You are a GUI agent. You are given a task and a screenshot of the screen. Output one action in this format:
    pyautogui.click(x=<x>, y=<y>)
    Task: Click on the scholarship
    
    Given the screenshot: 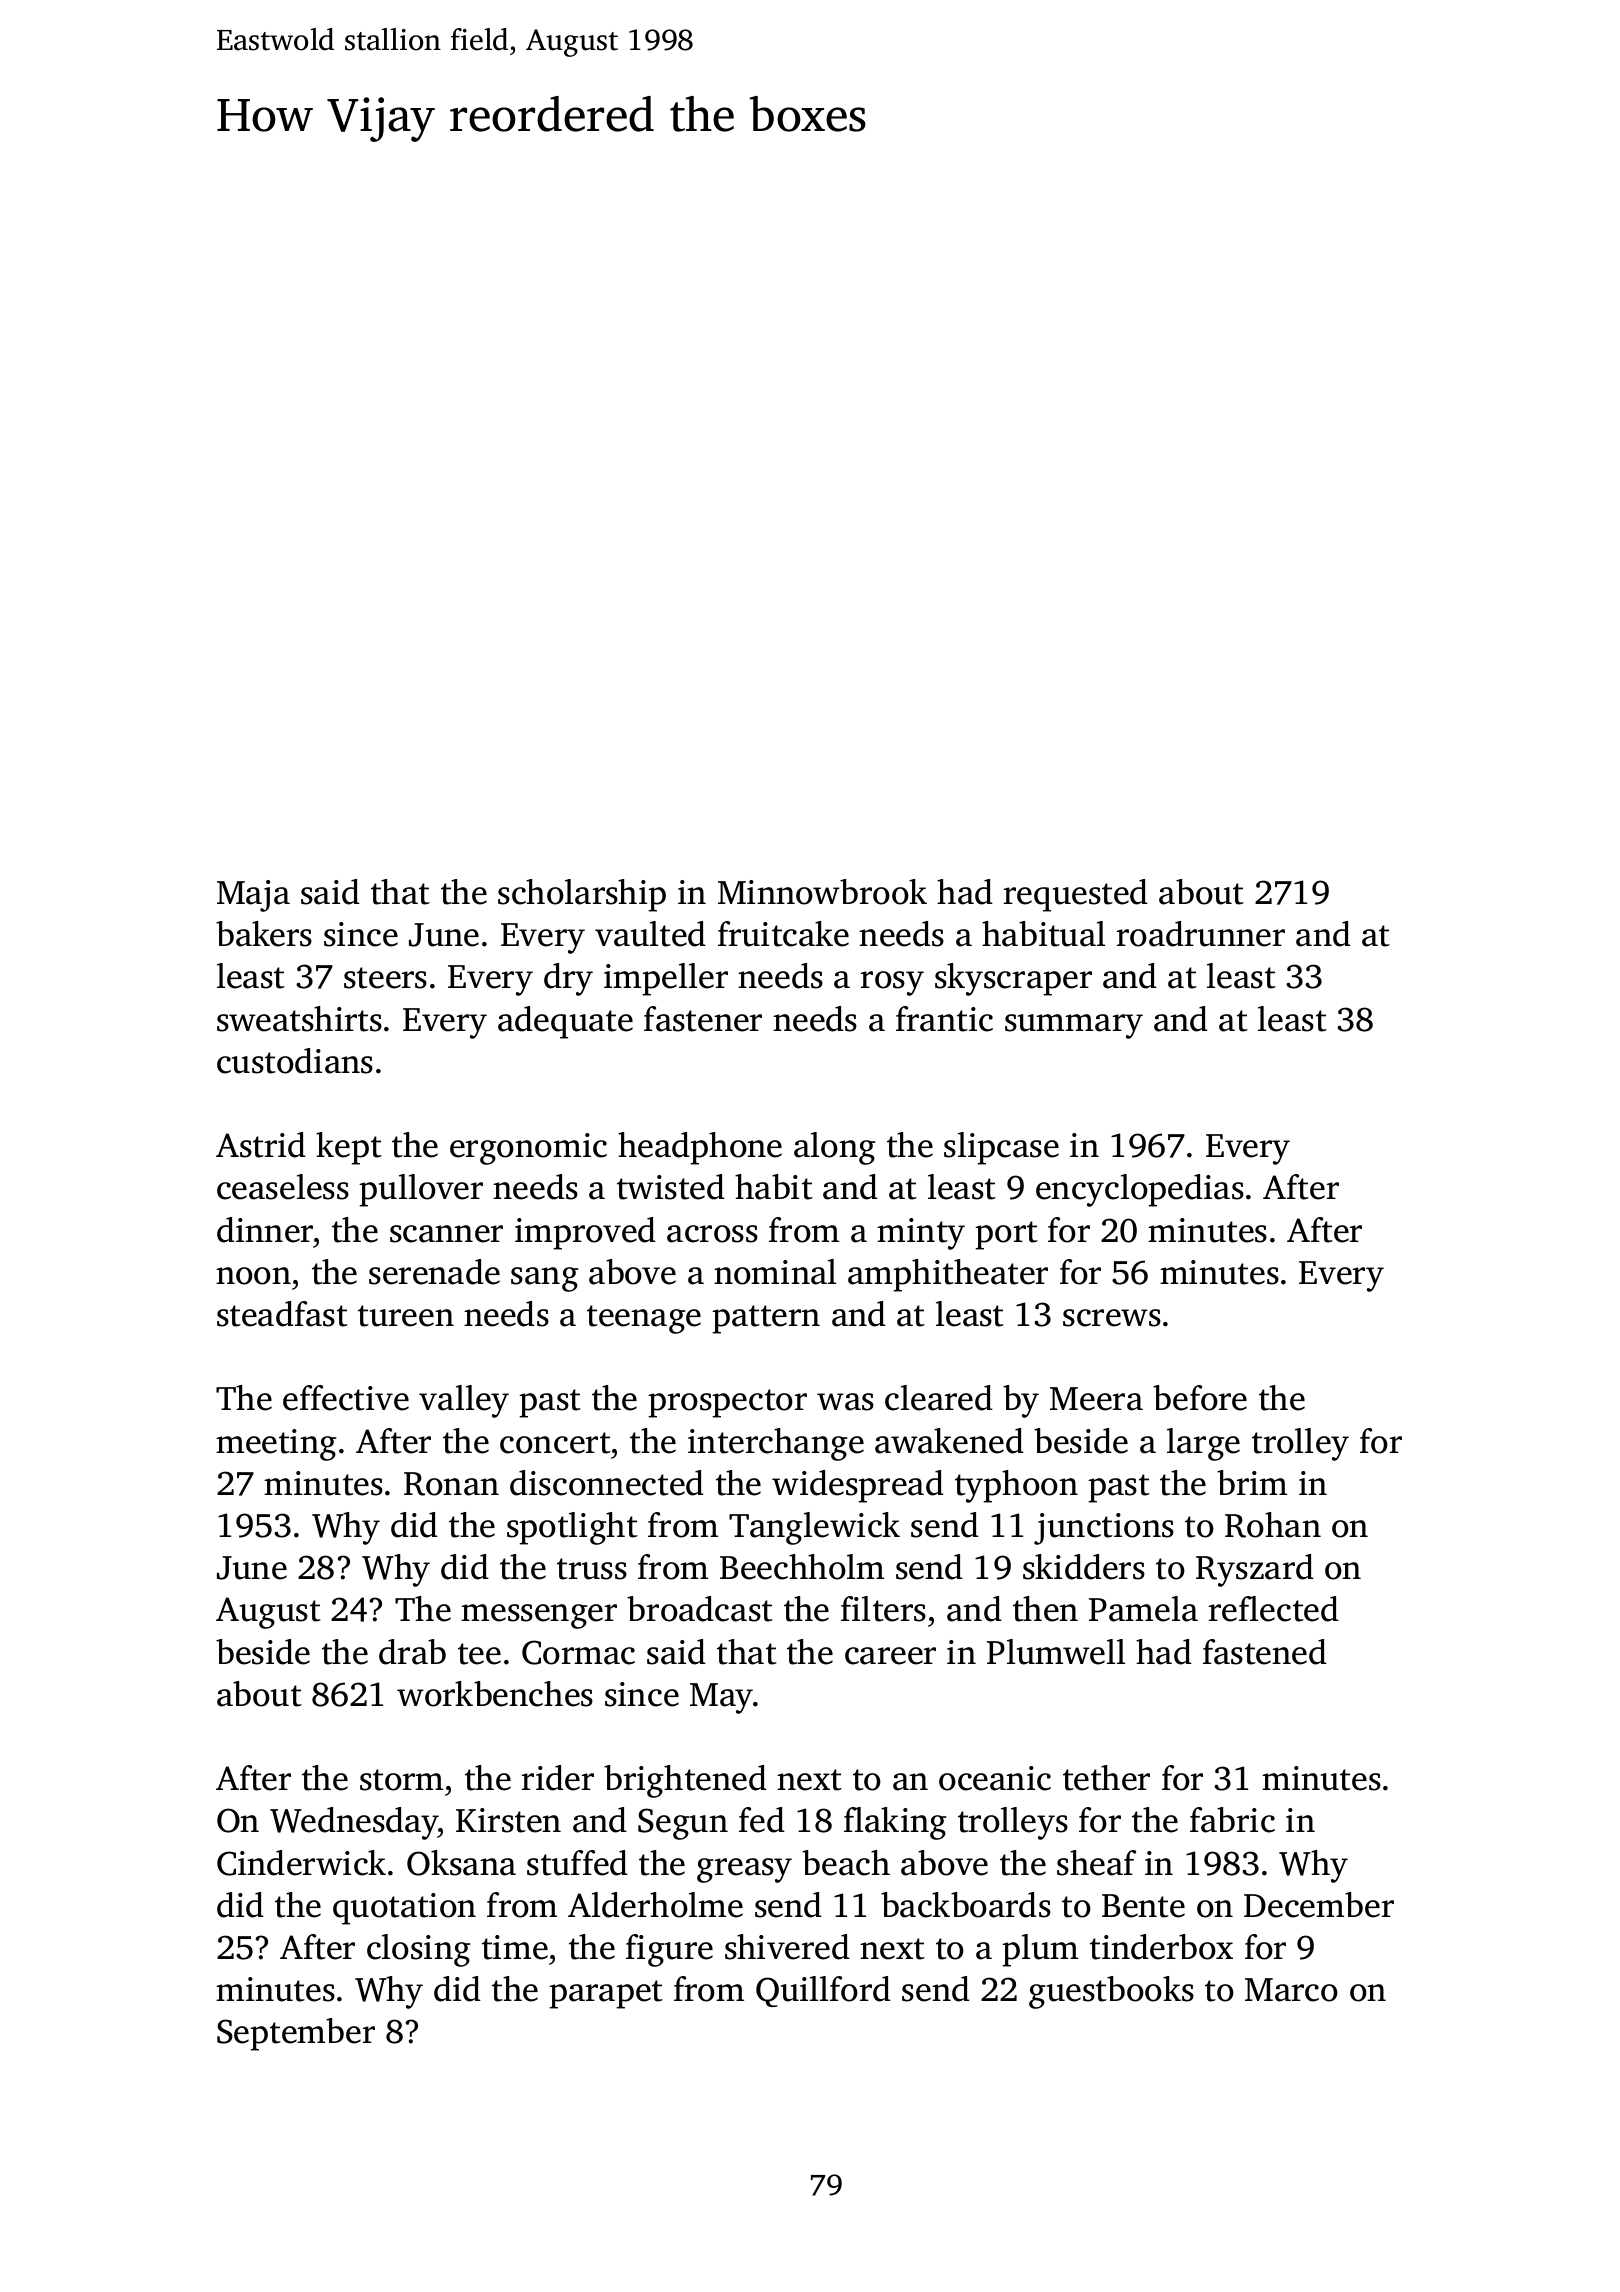 What is the action you would take?
    pyautogui.click(x=582, y=895)
